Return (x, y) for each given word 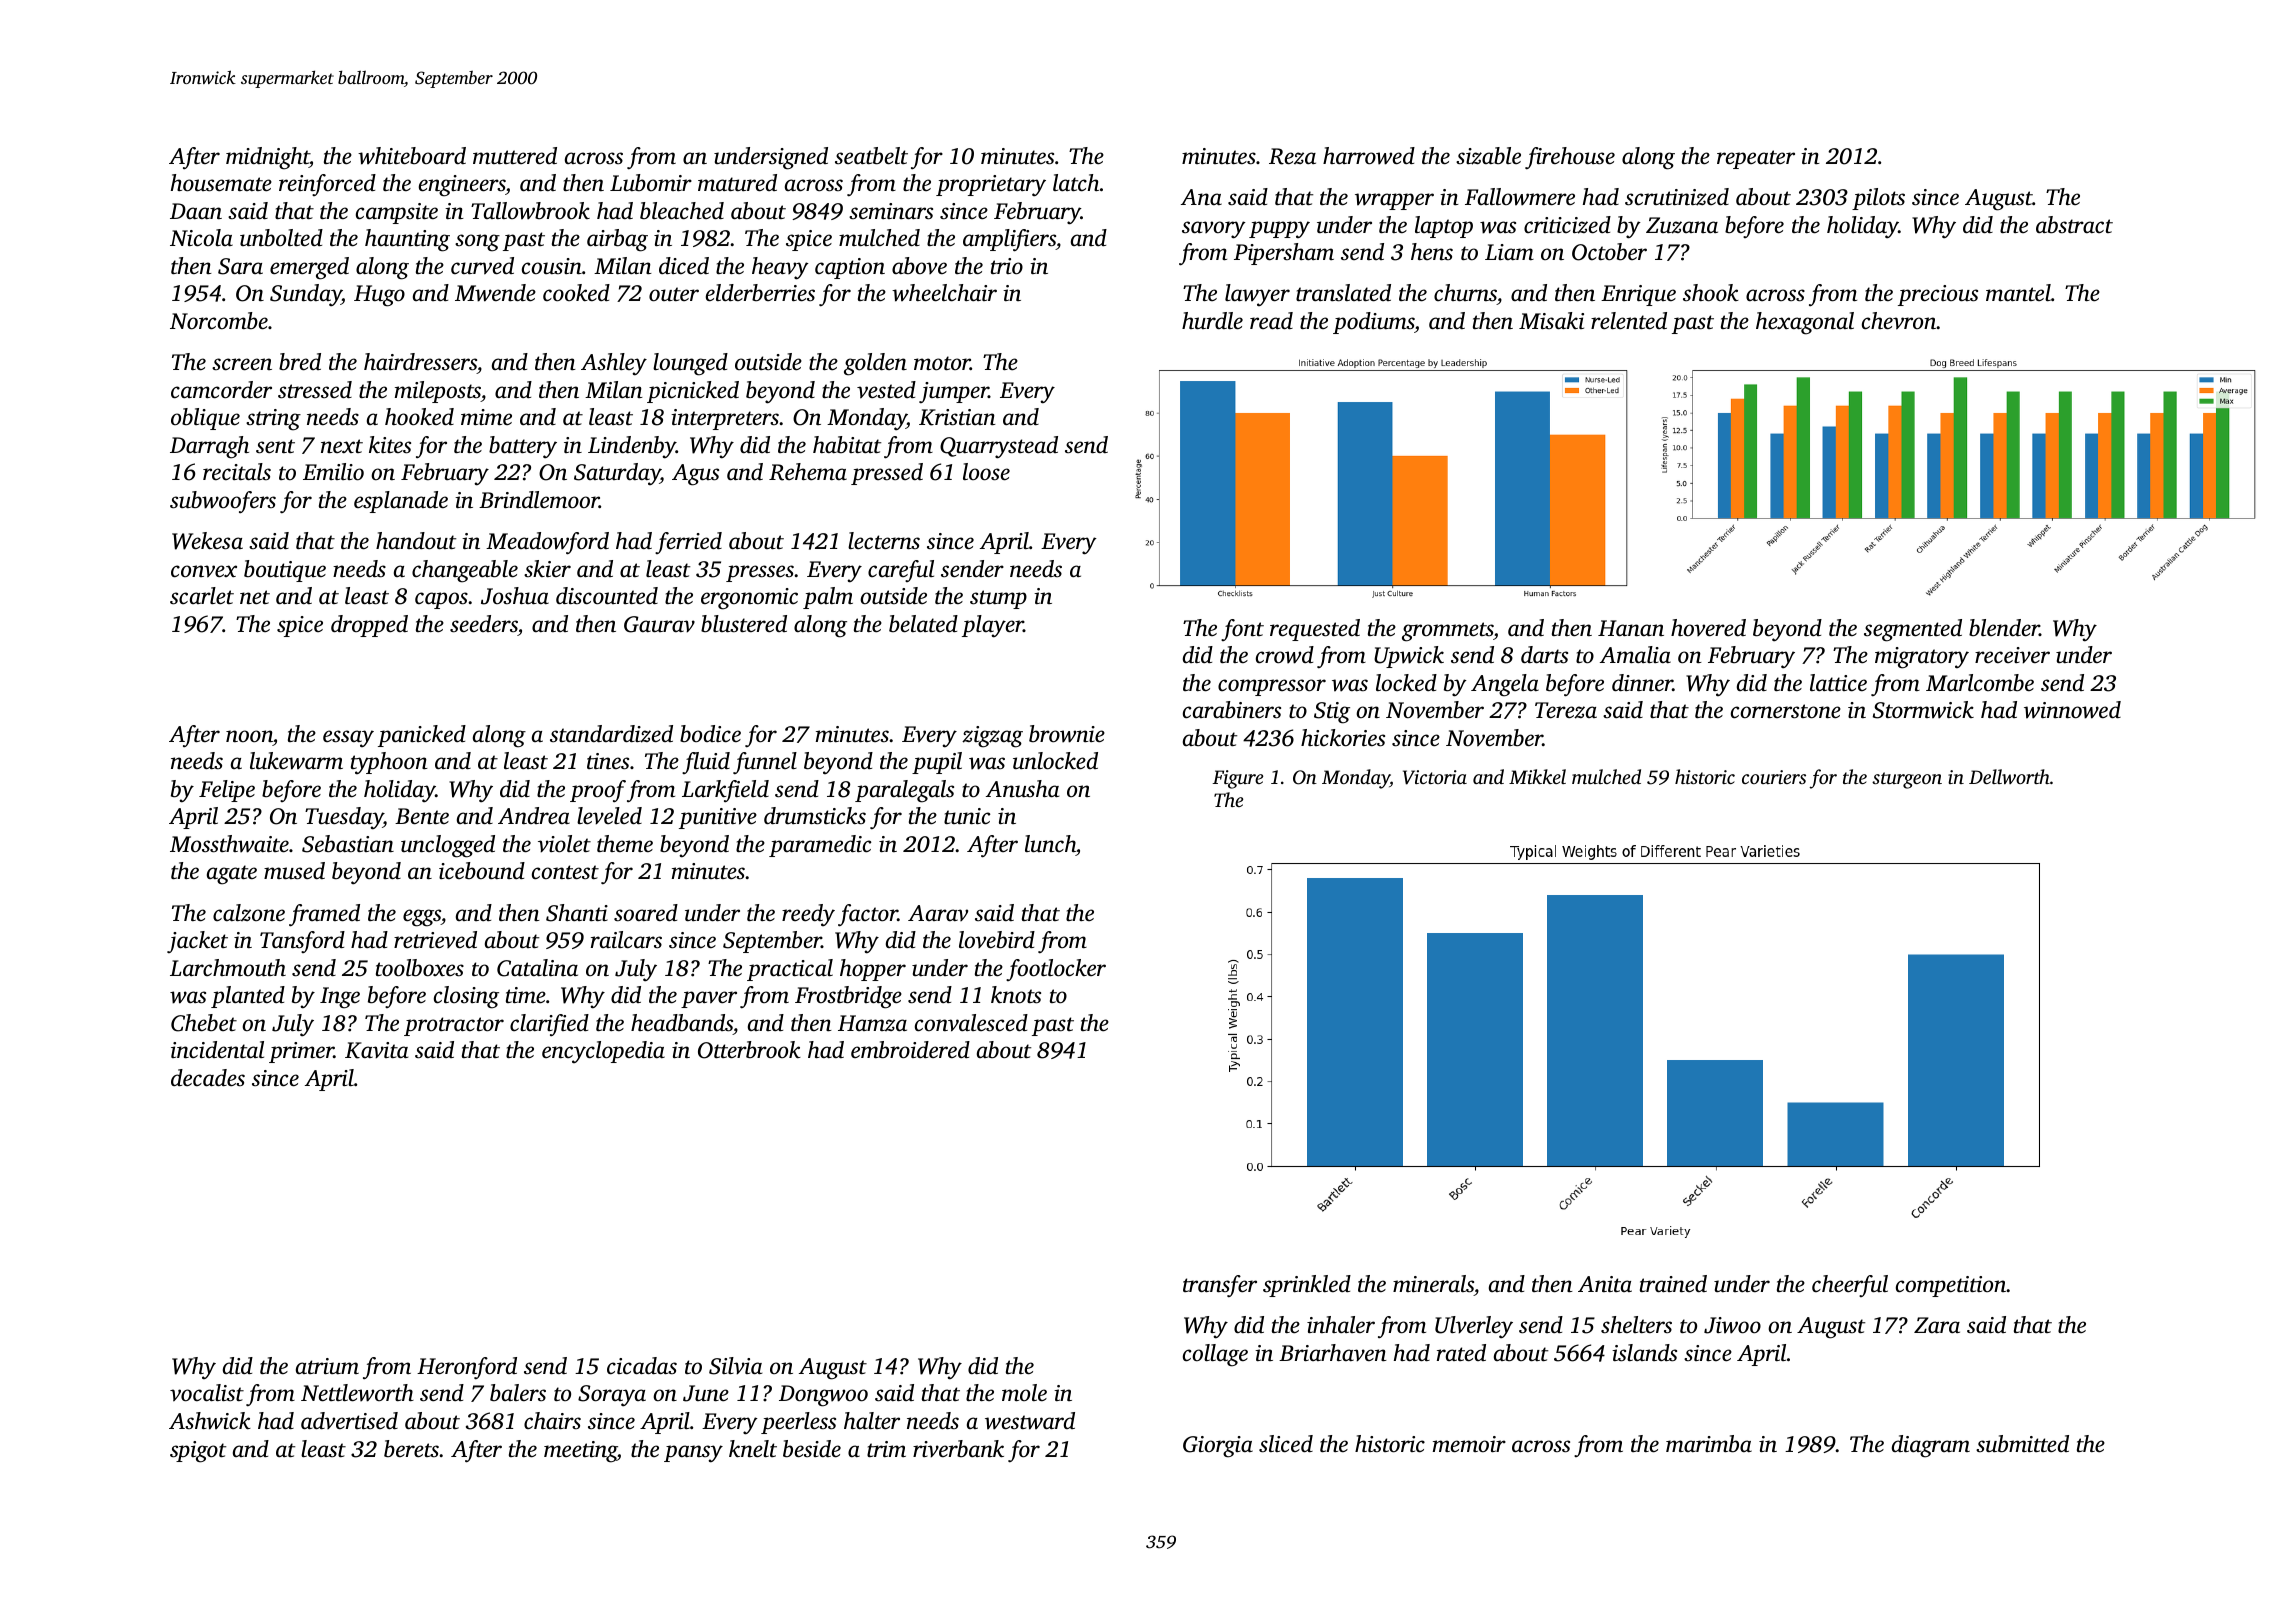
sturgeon (1907, 780)
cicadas (642, 1366)
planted (248, 997)
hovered (1708, 628)
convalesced (971, 1023)
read (1271, 321)
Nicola (201, 238)
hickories (1343, 738)
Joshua (515, 596)
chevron (1899, 321)
